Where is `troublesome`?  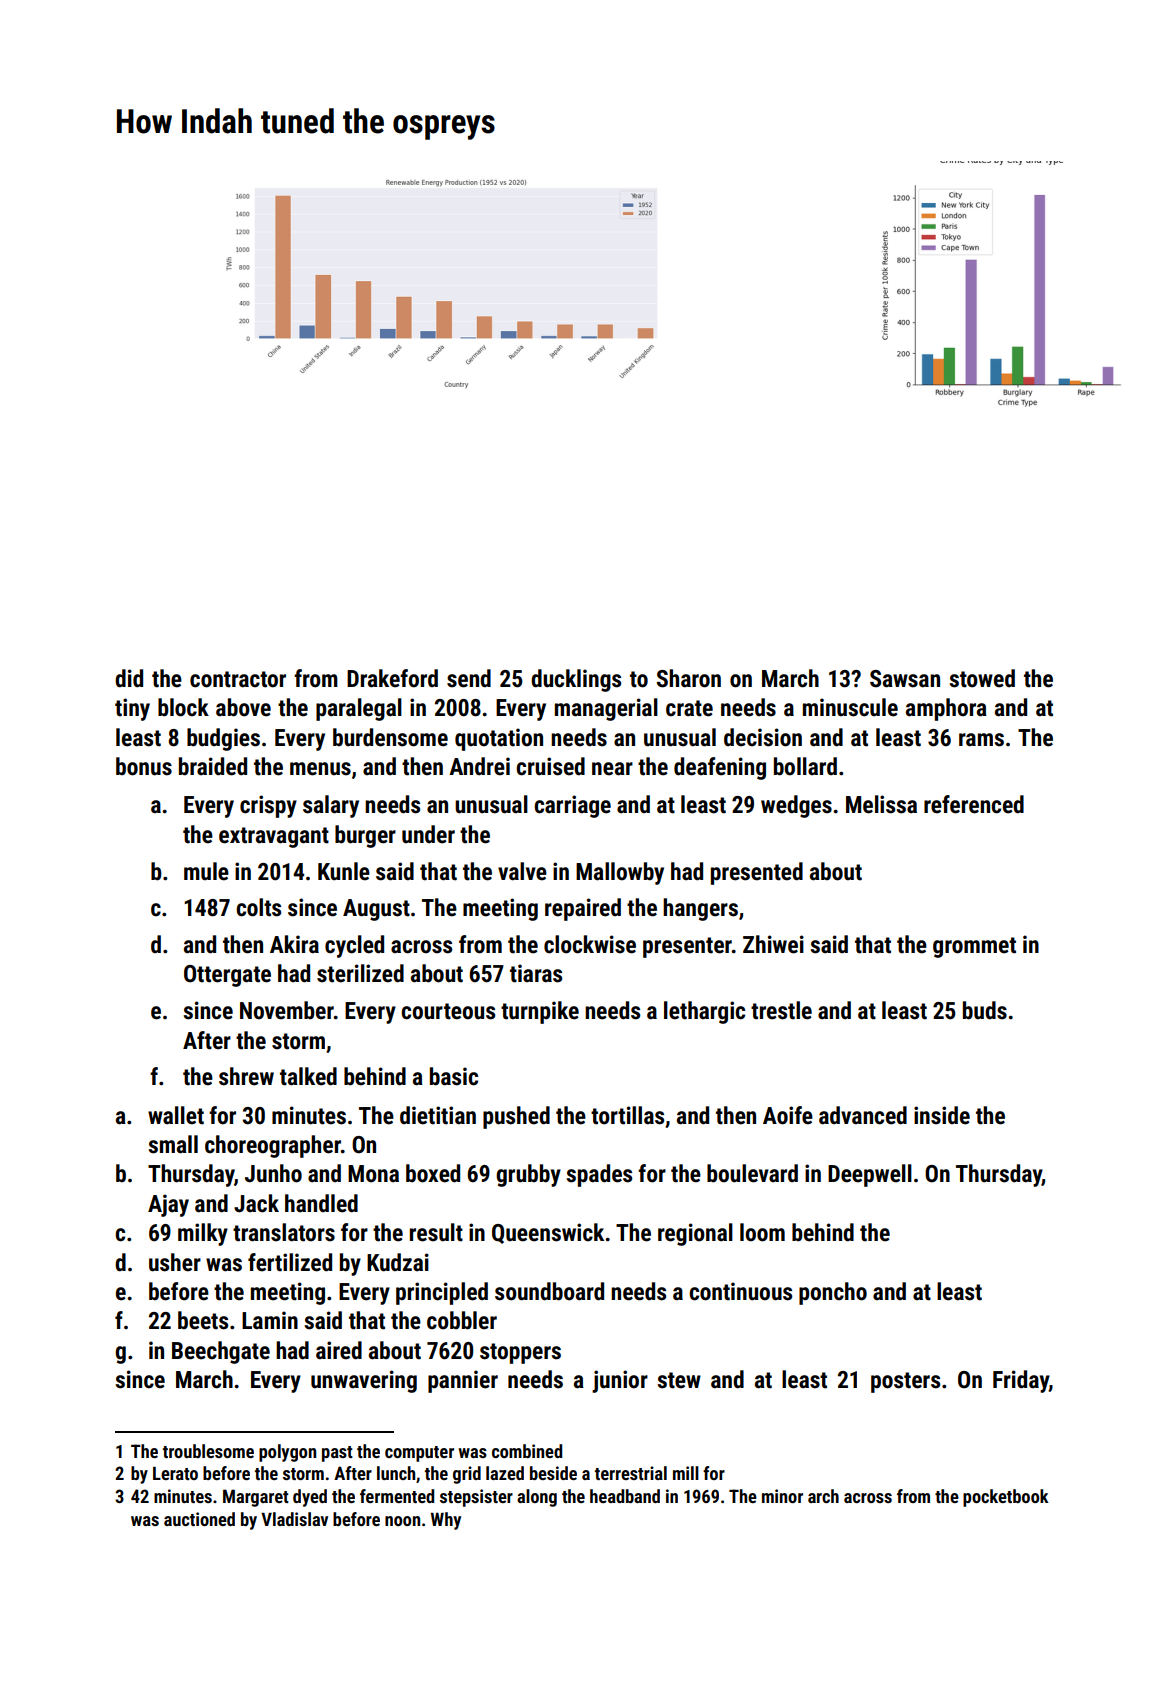
troublesome is located at coordinates (208, 1451).
